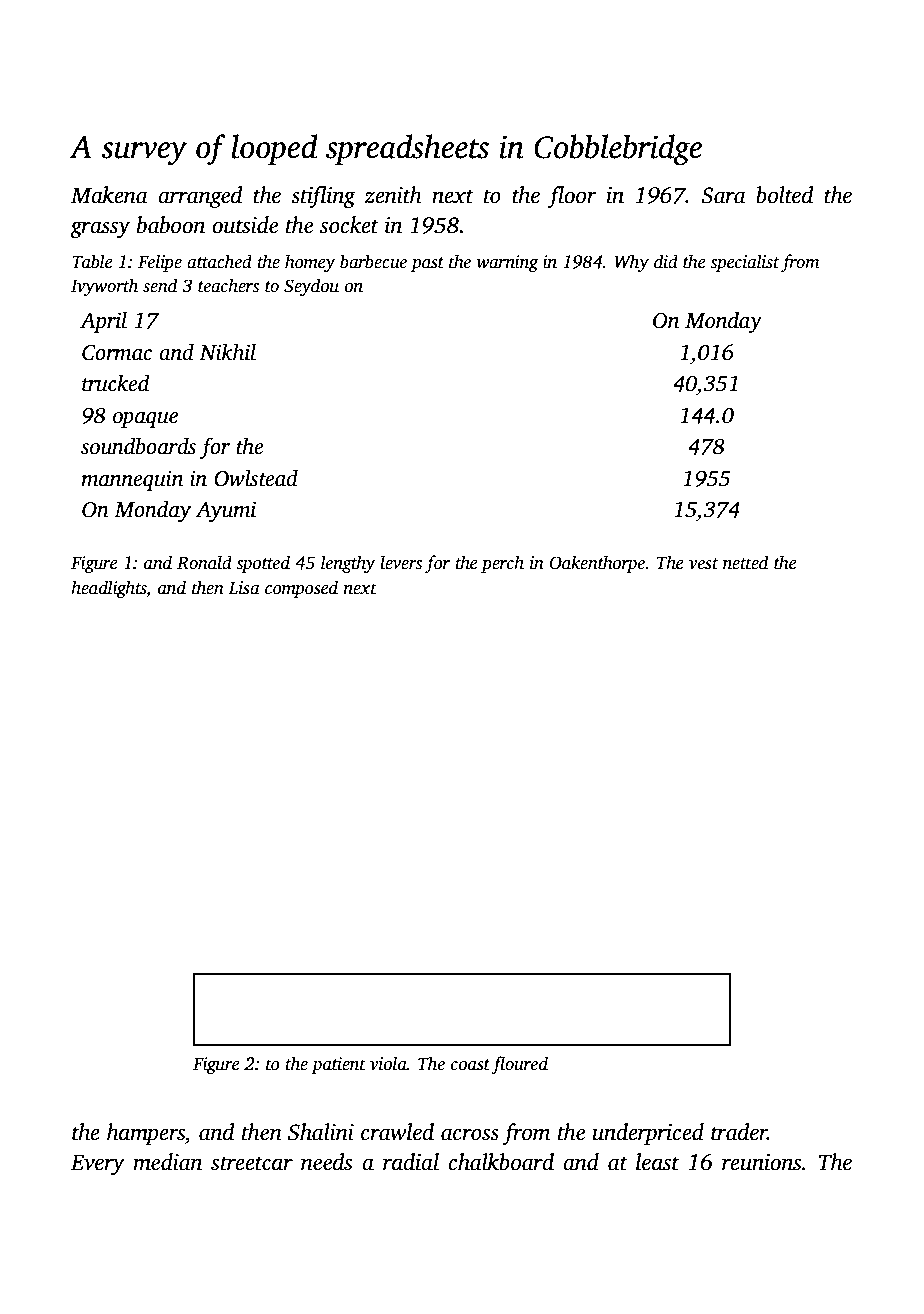 This image has height=1314, width=924. Describe the element at coordinates (200, 197) in the image. I see `arranged` at that location.
